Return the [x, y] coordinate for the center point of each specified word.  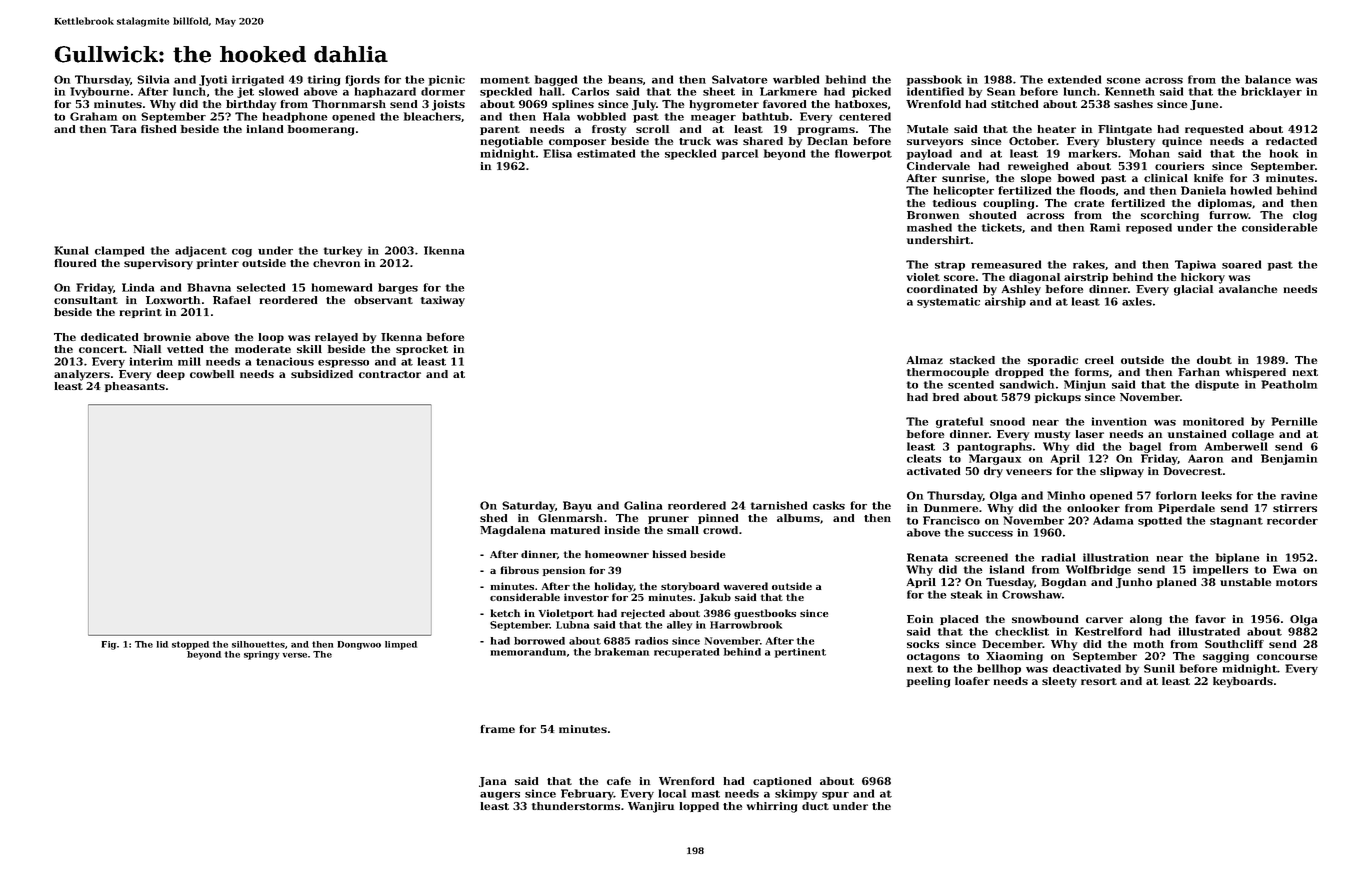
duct [815, 806]
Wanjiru [651, 807]
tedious [954, 203]
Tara [123, 129]
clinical [1166, 178]
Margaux [995, 459]
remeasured [1006, 264]
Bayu [577, 506]
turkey [343, 251]
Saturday [528, 506]
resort [1099, 681]
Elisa [557, 153]
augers [500, 796]
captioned [782, 782]
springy [262, 655]
